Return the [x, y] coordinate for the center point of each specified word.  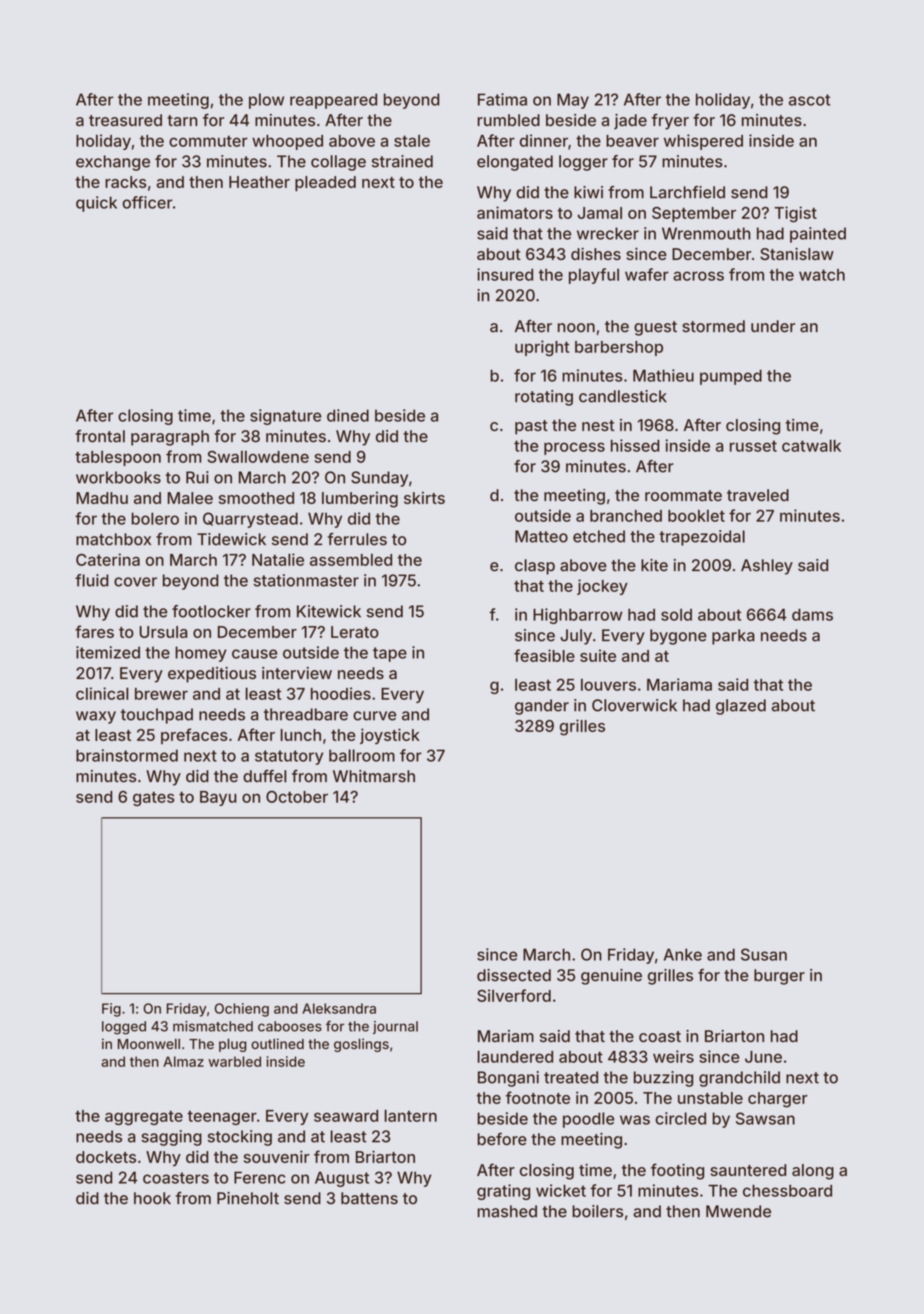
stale [412, 140]
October [297, 796]
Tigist [795, 214]
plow [266, 101]
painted [818, 235]
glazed [741, 707]
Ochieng [242, 1010]
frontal [100, 436]
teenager [222, 1117]
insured [505, 274]
